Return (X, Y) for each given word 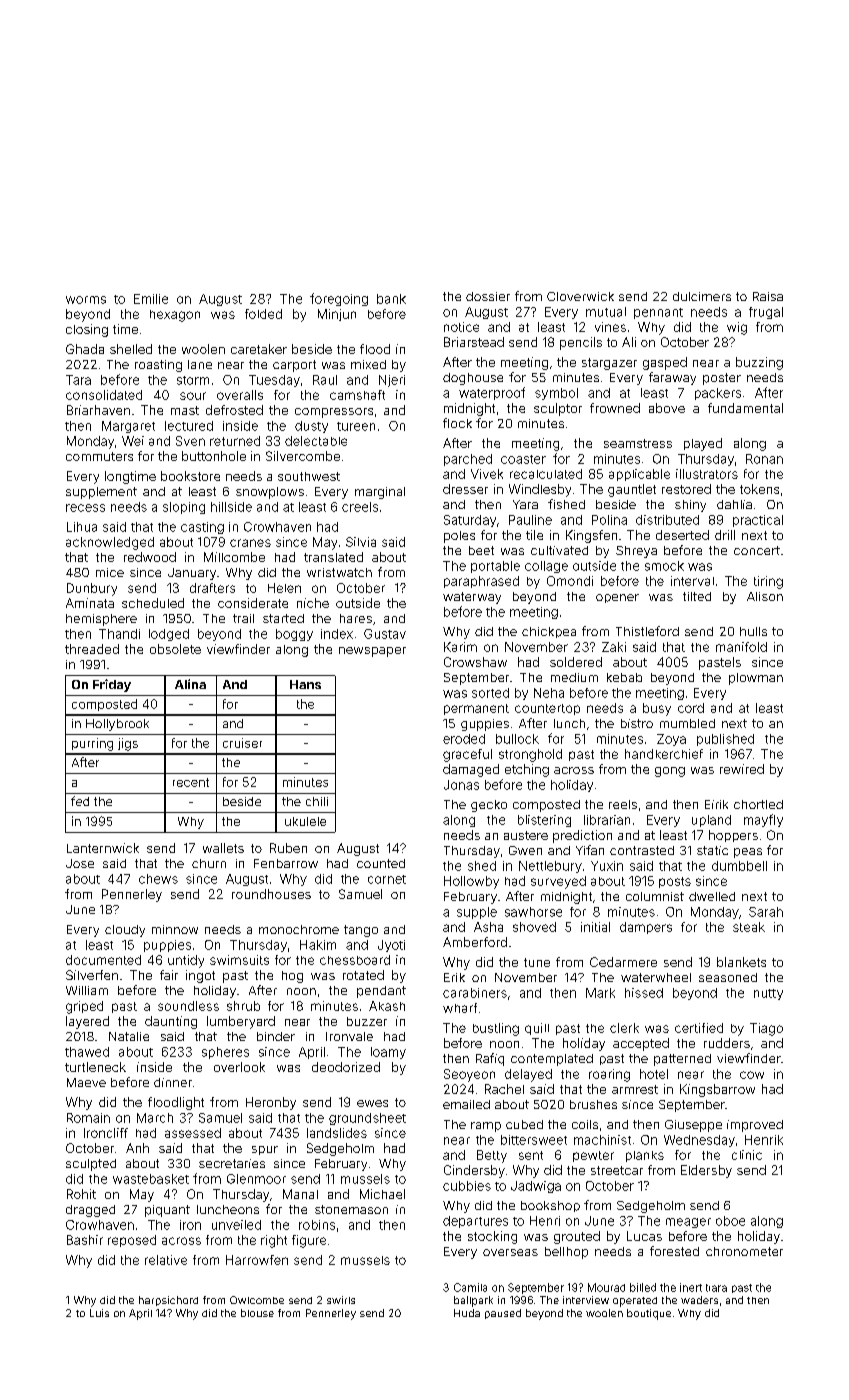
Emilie (151, 299)
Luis (99, 1313)
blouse (257, 1313)
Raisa (768, 296)
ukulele (305, 821)
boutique (649, 1314)
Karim (460, 647)
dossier (488, 296)
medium (574, 677)
